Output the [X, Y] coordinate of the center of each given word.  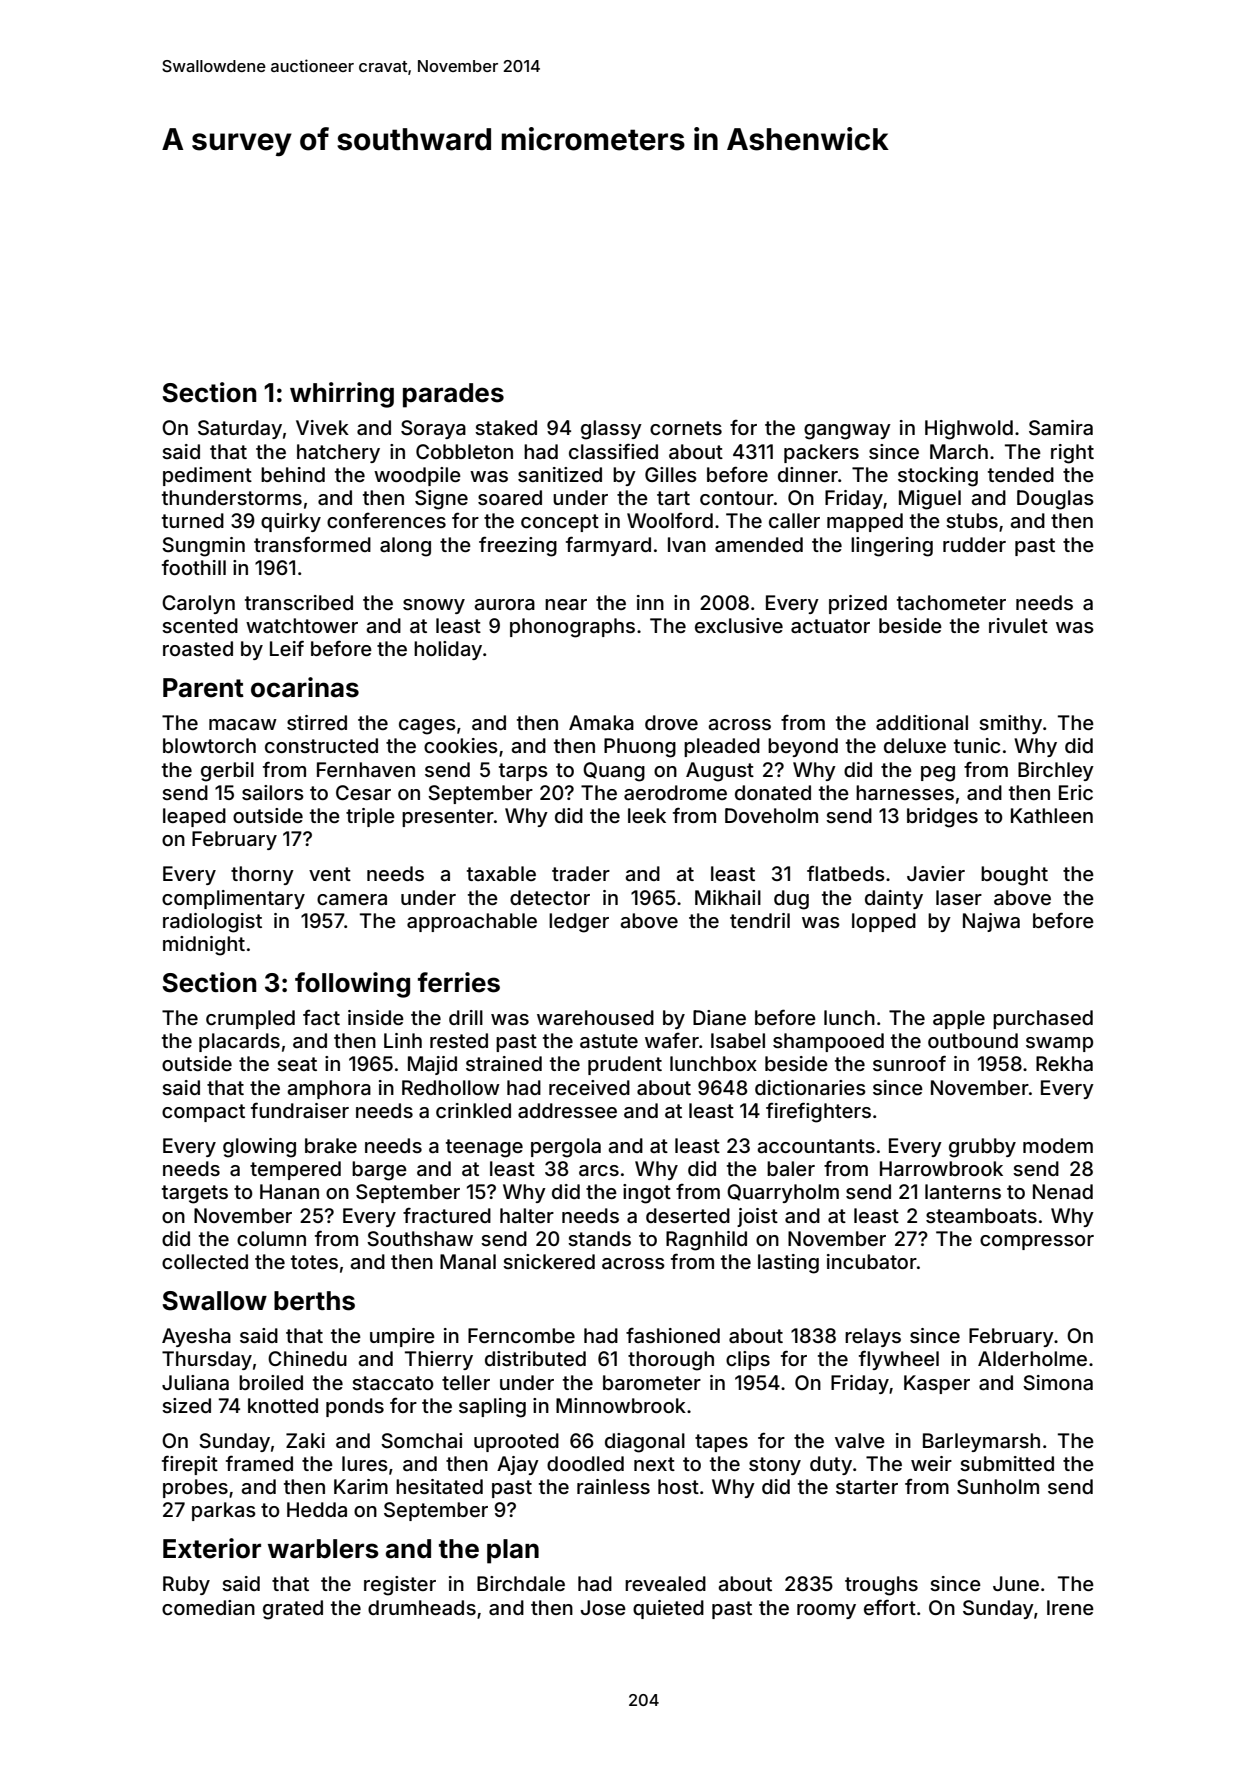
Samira [1061, 428]
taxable [501, 874]
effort [890, 1607]
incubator [872, 1261]
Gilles [671, 474]
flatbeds [846, 873]
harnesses [905, 792]
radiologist [212, 923]
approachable [472, 922]
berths [314, 1301]
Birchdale [521, 1583]
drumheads [422, 1607]
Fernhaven [366, 769]
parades [453, 395]
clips [748, 1360]
